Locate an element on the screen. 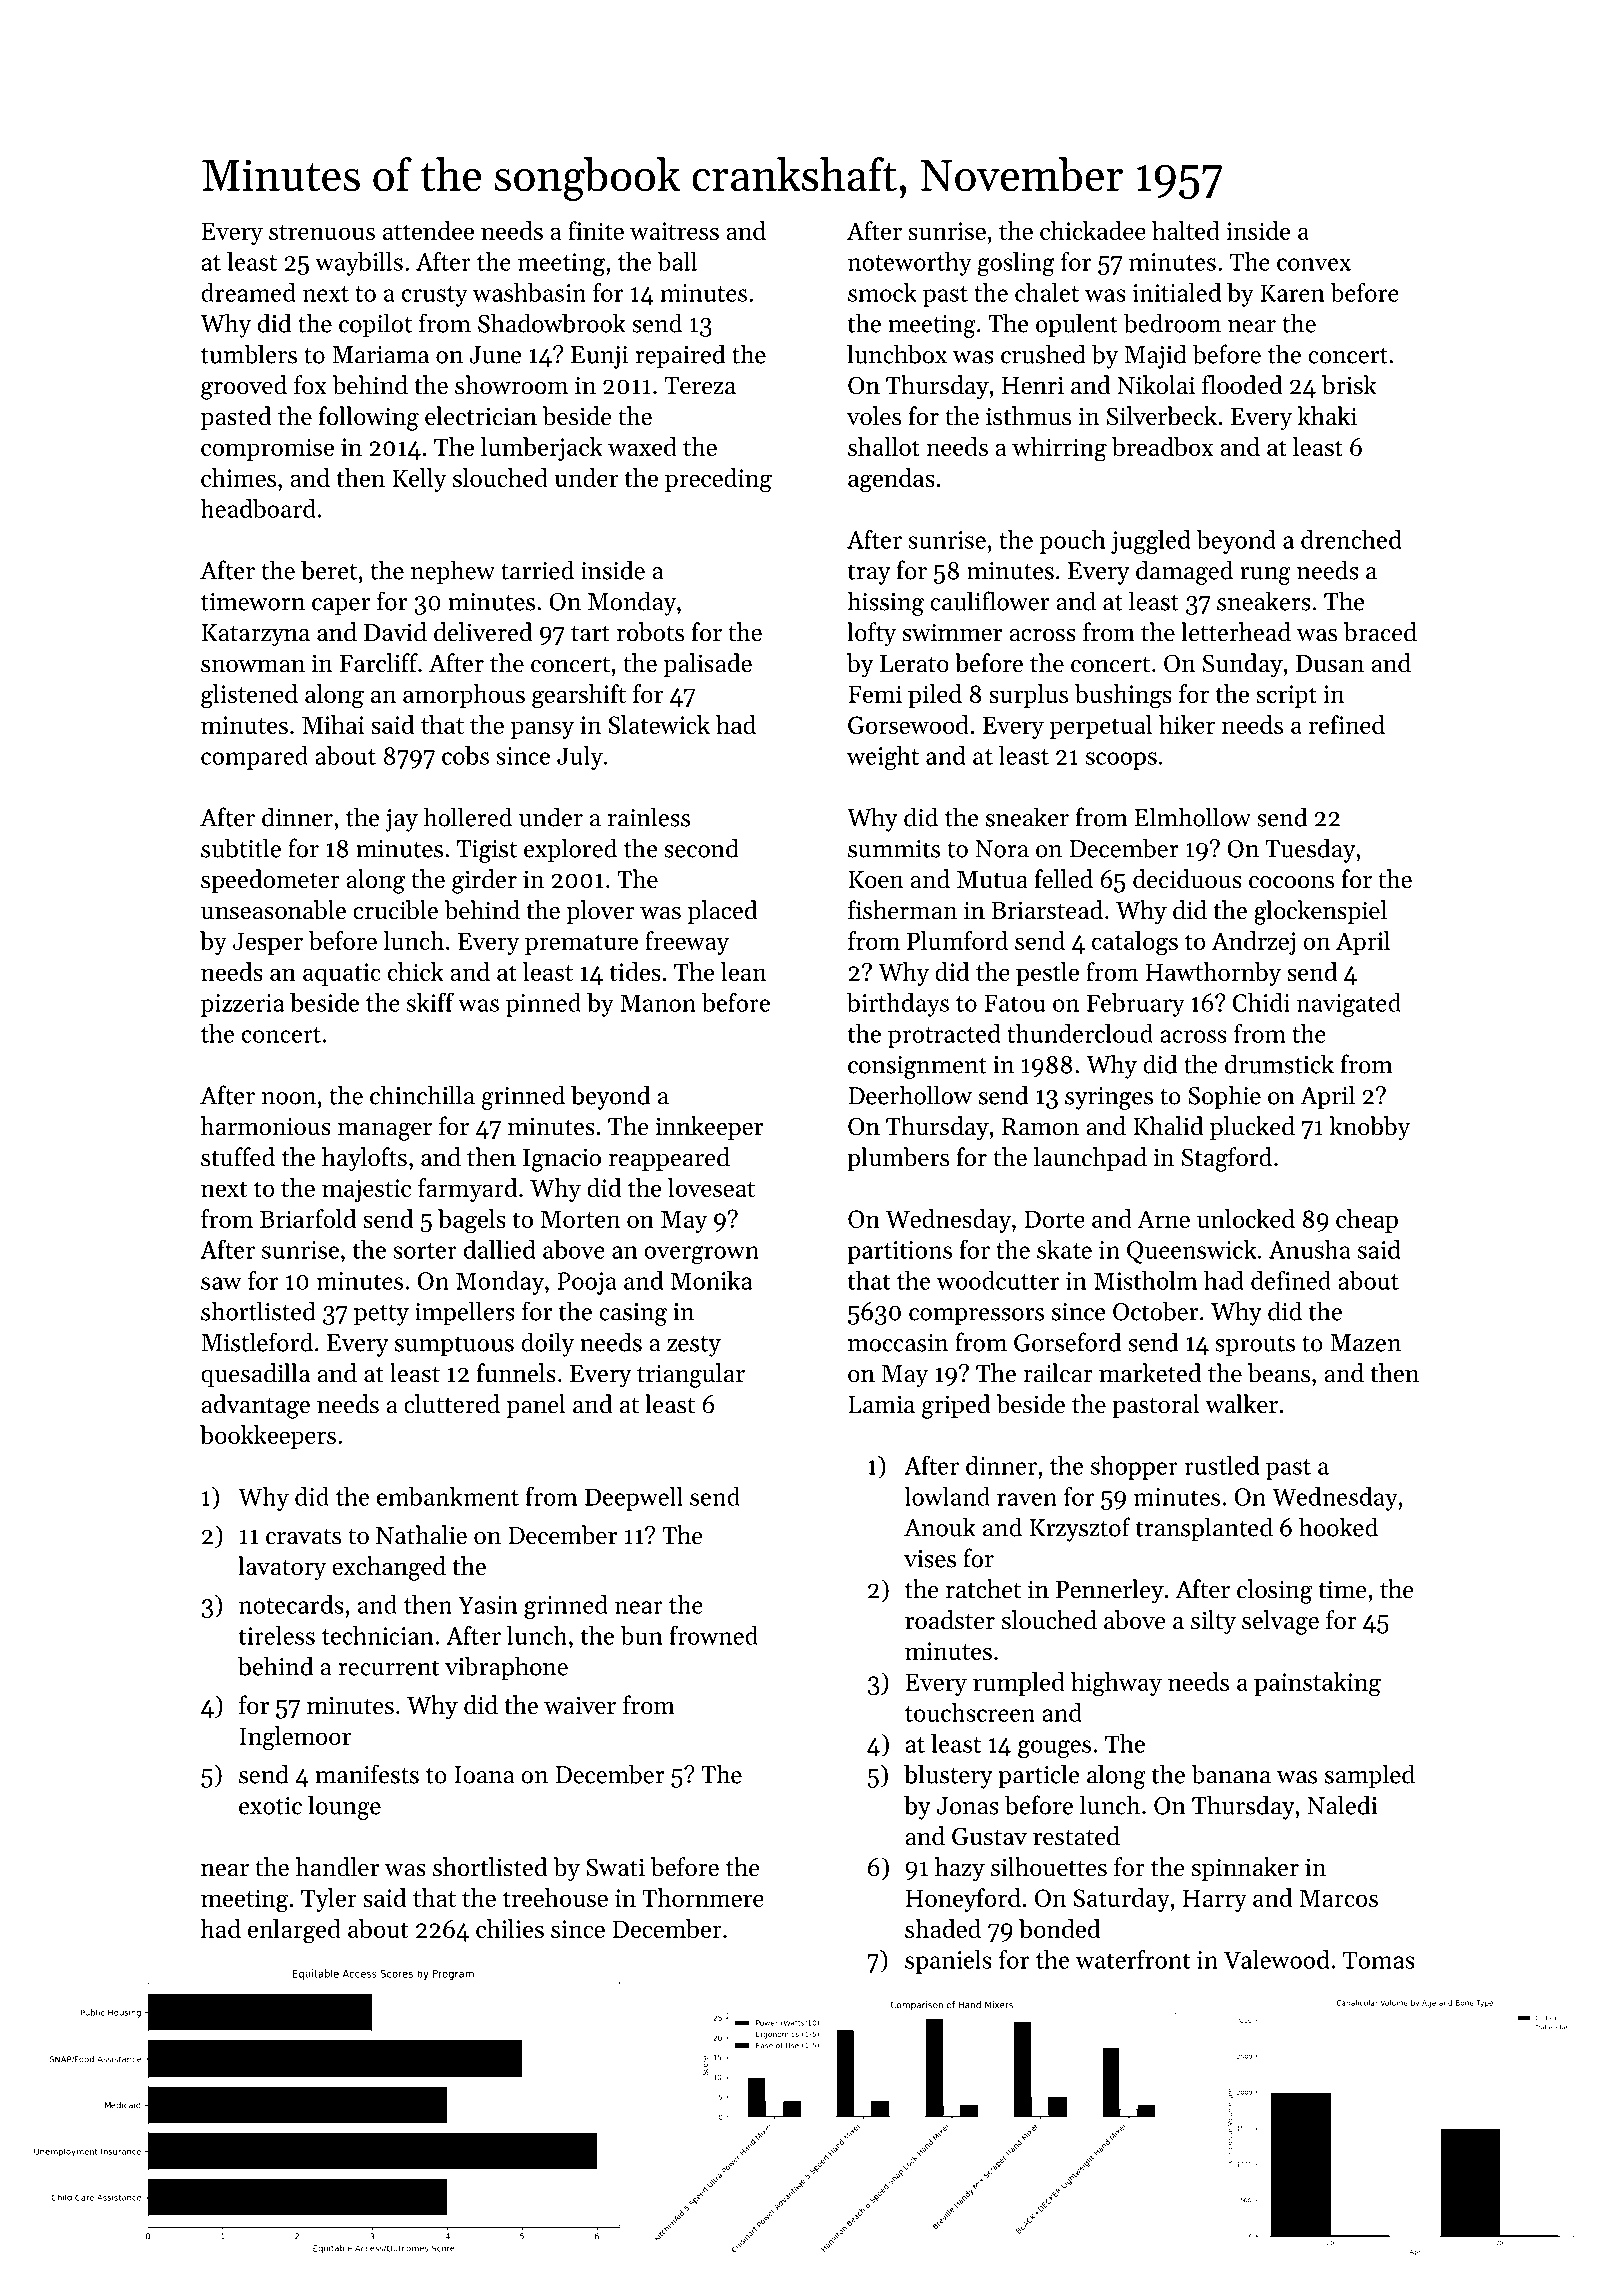  skiff is located at coordinates (430, 1002).
